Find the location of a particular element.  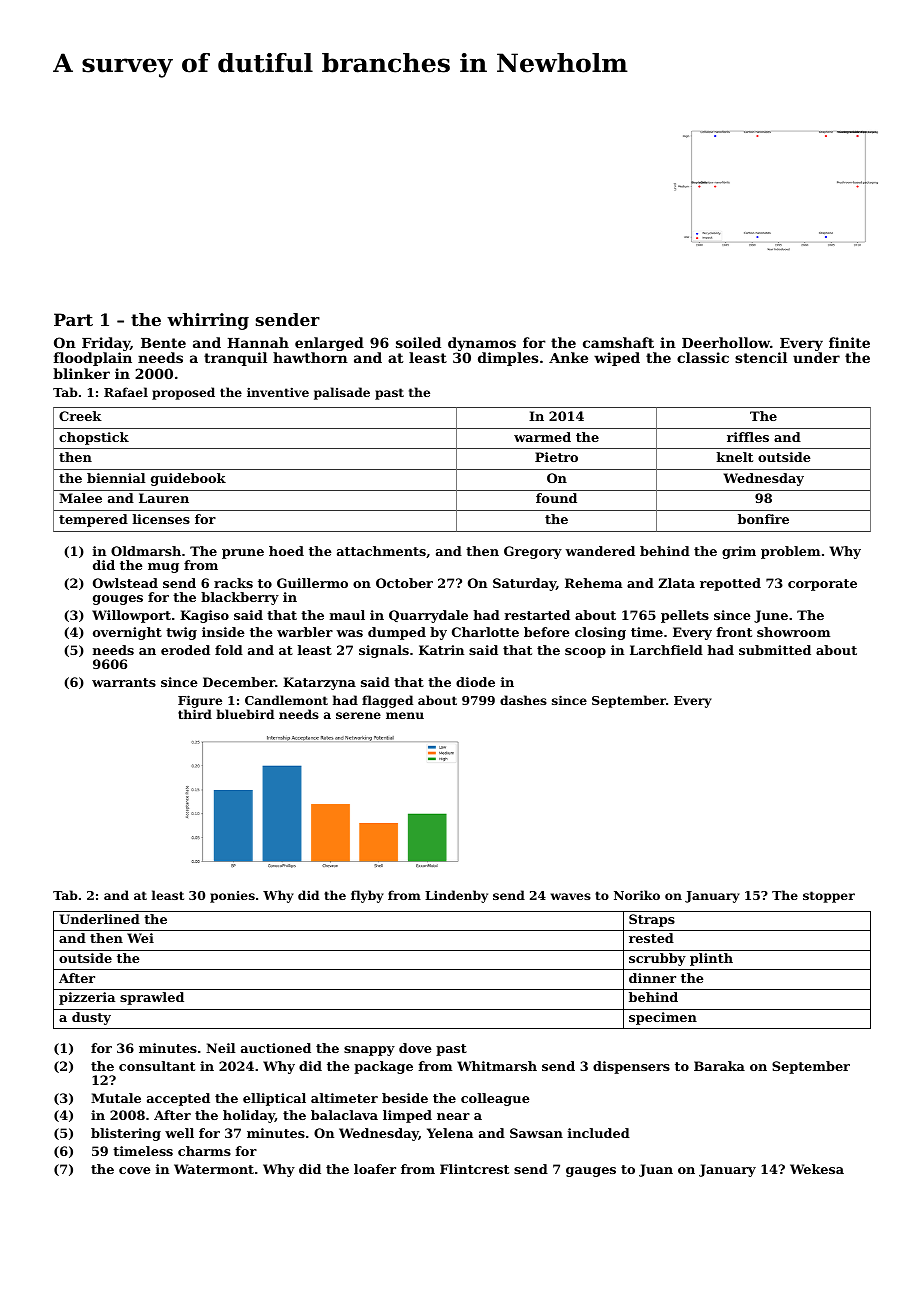

dynamos is located at coordinates (482, 344).
